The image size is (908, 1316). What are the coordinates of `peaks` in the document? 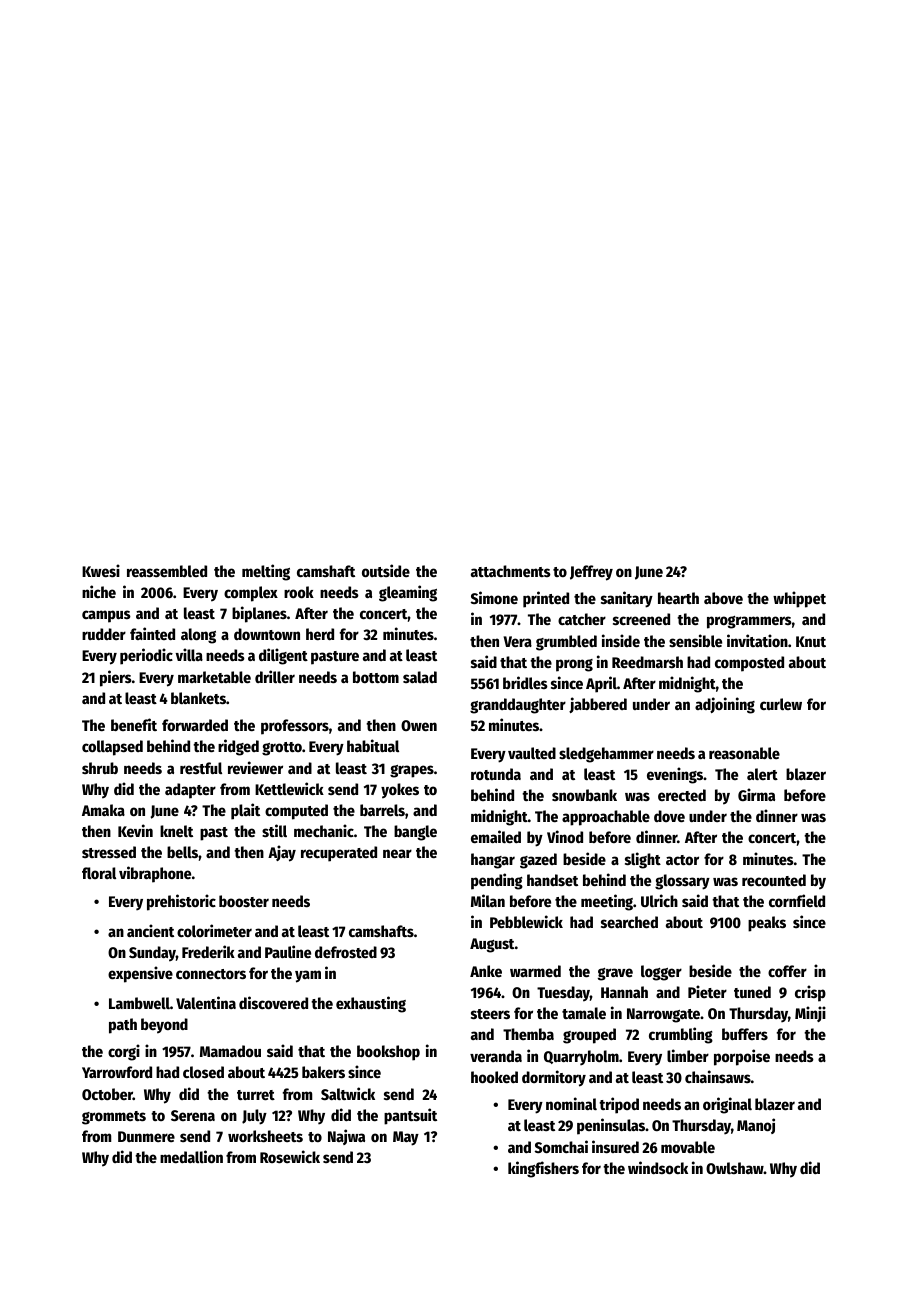 It's located at (767, 924).
